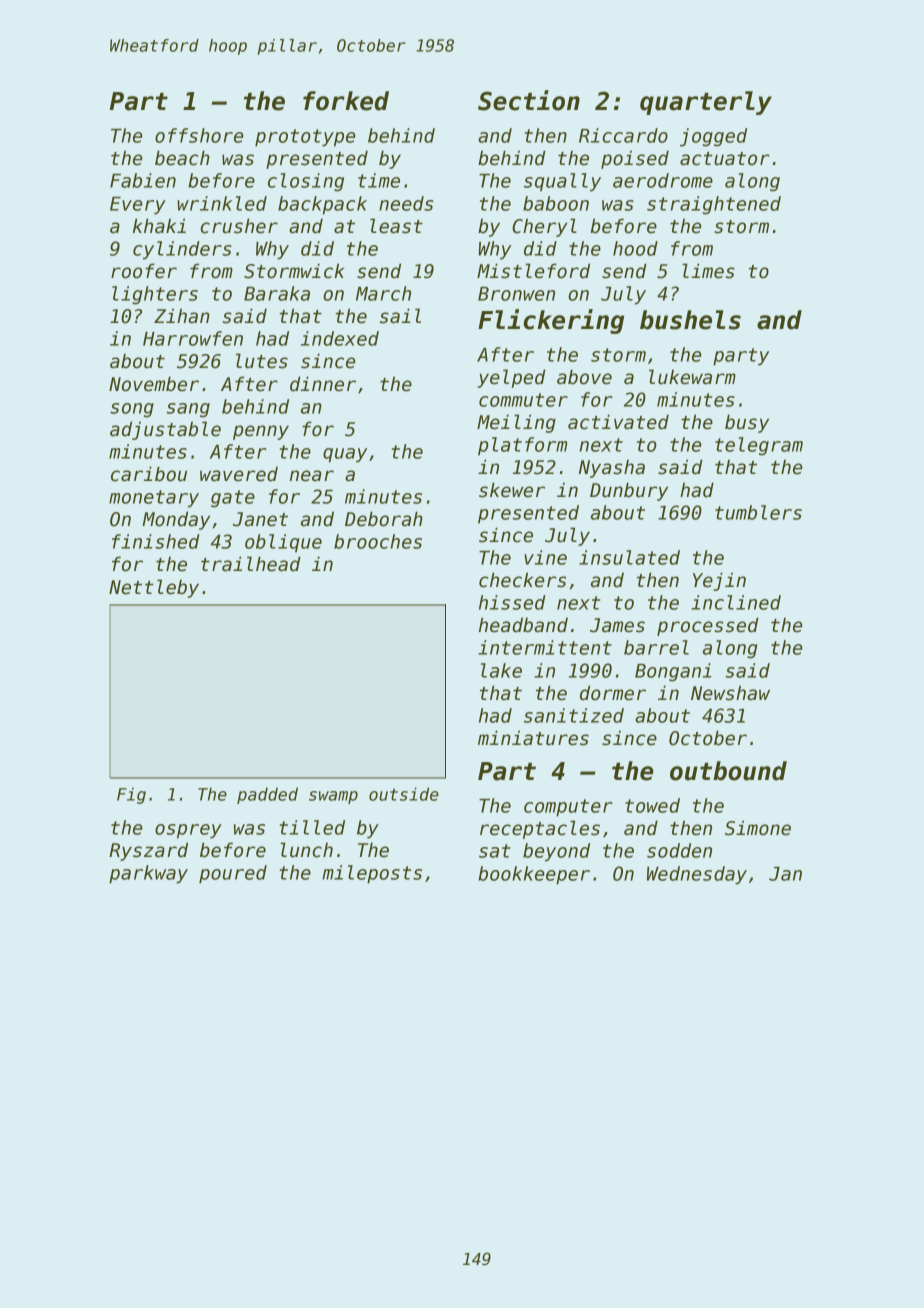 The image size is (924, 1308). I want to click on Section, so click(529, 100).
